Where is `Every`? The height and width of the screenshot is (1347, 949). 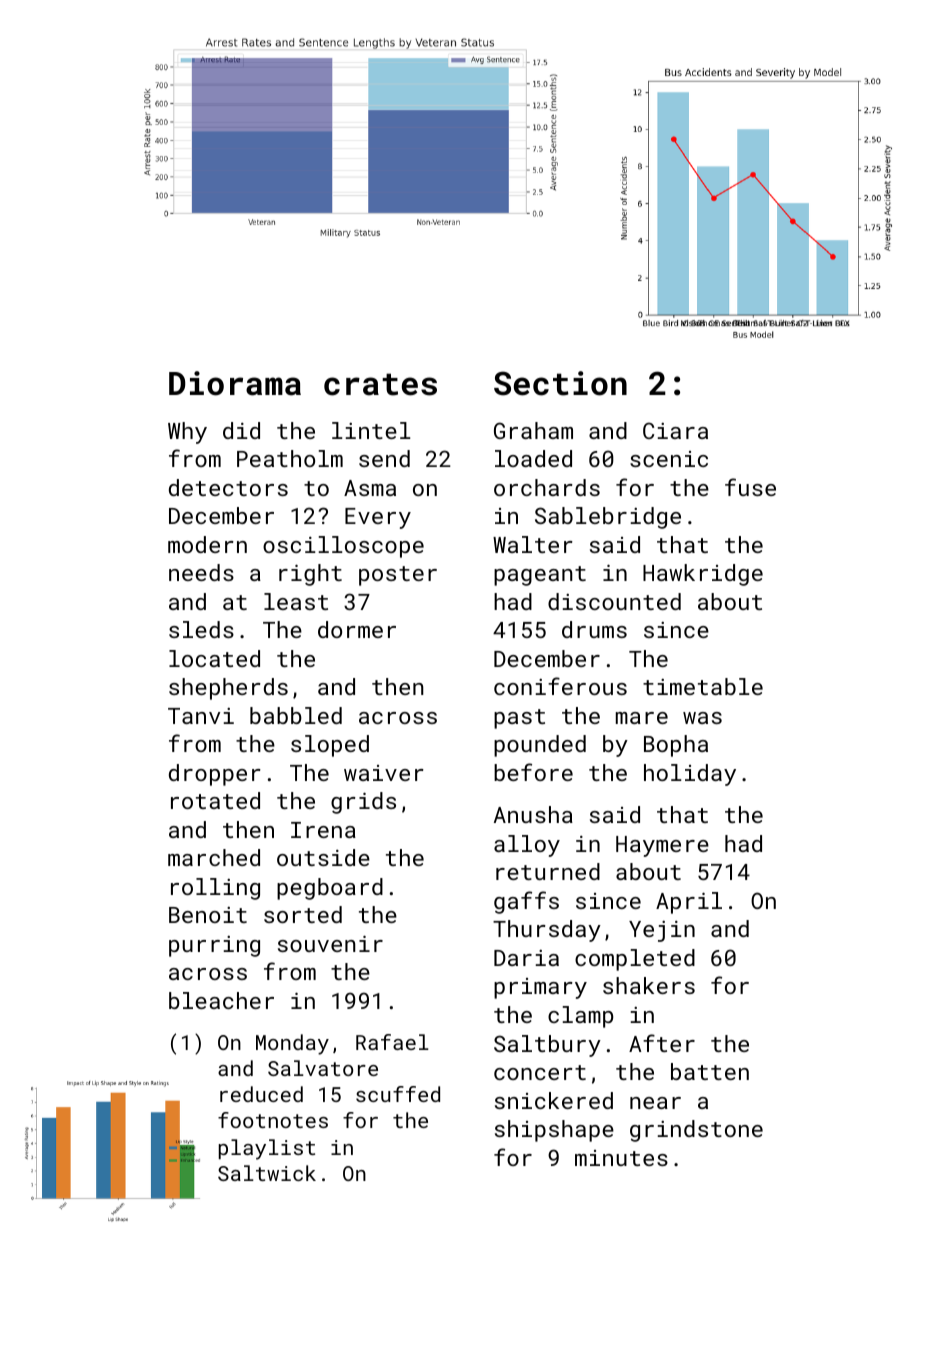 Every is located at coordinates (378, 518).
